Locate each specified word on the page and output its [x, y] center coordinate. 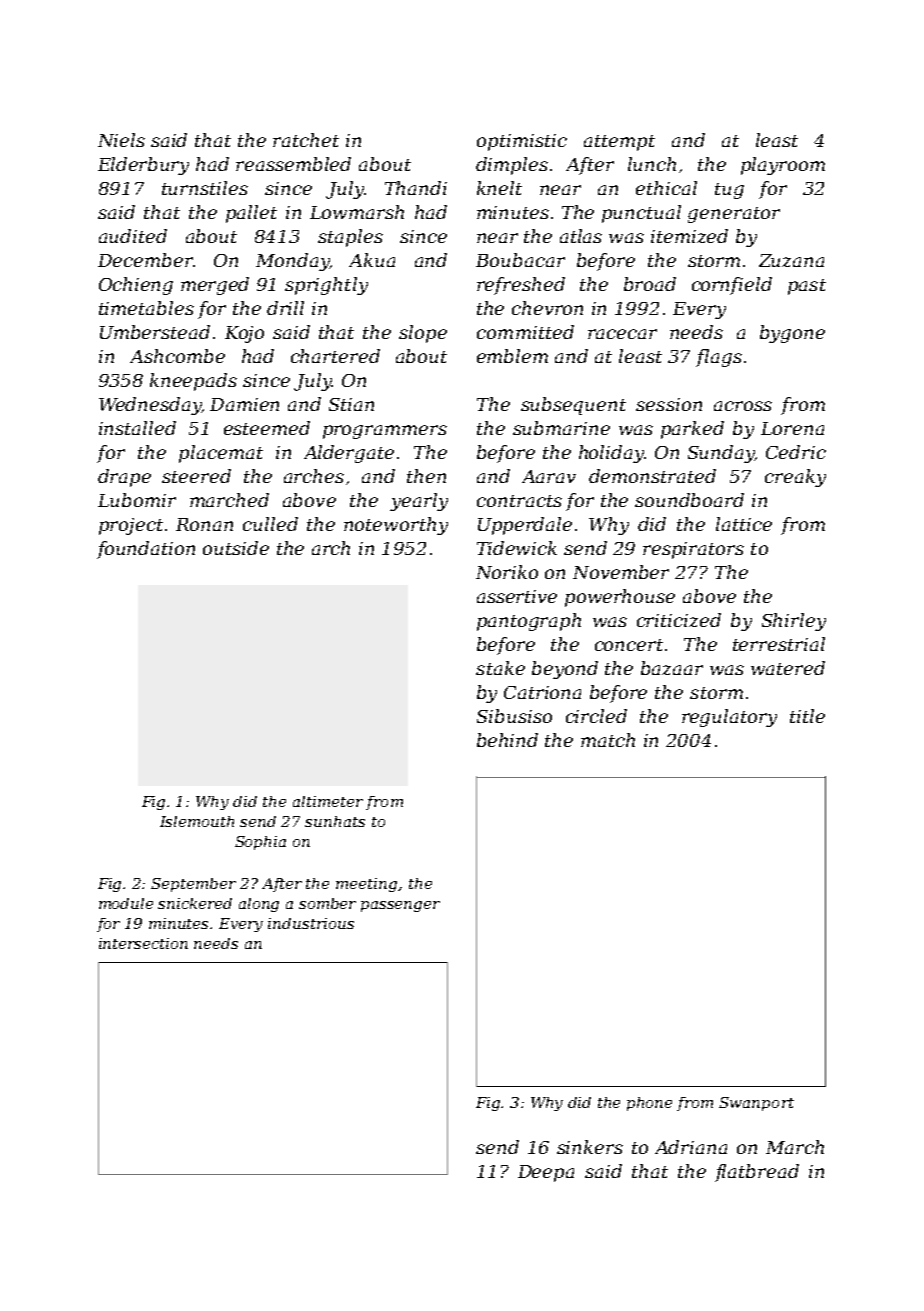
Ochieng [136, 286]
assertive [517, 596]
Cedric [796, 452]
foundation [146, 550]
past [807, 287]
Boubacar [520, 260]
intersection [143, 943]
